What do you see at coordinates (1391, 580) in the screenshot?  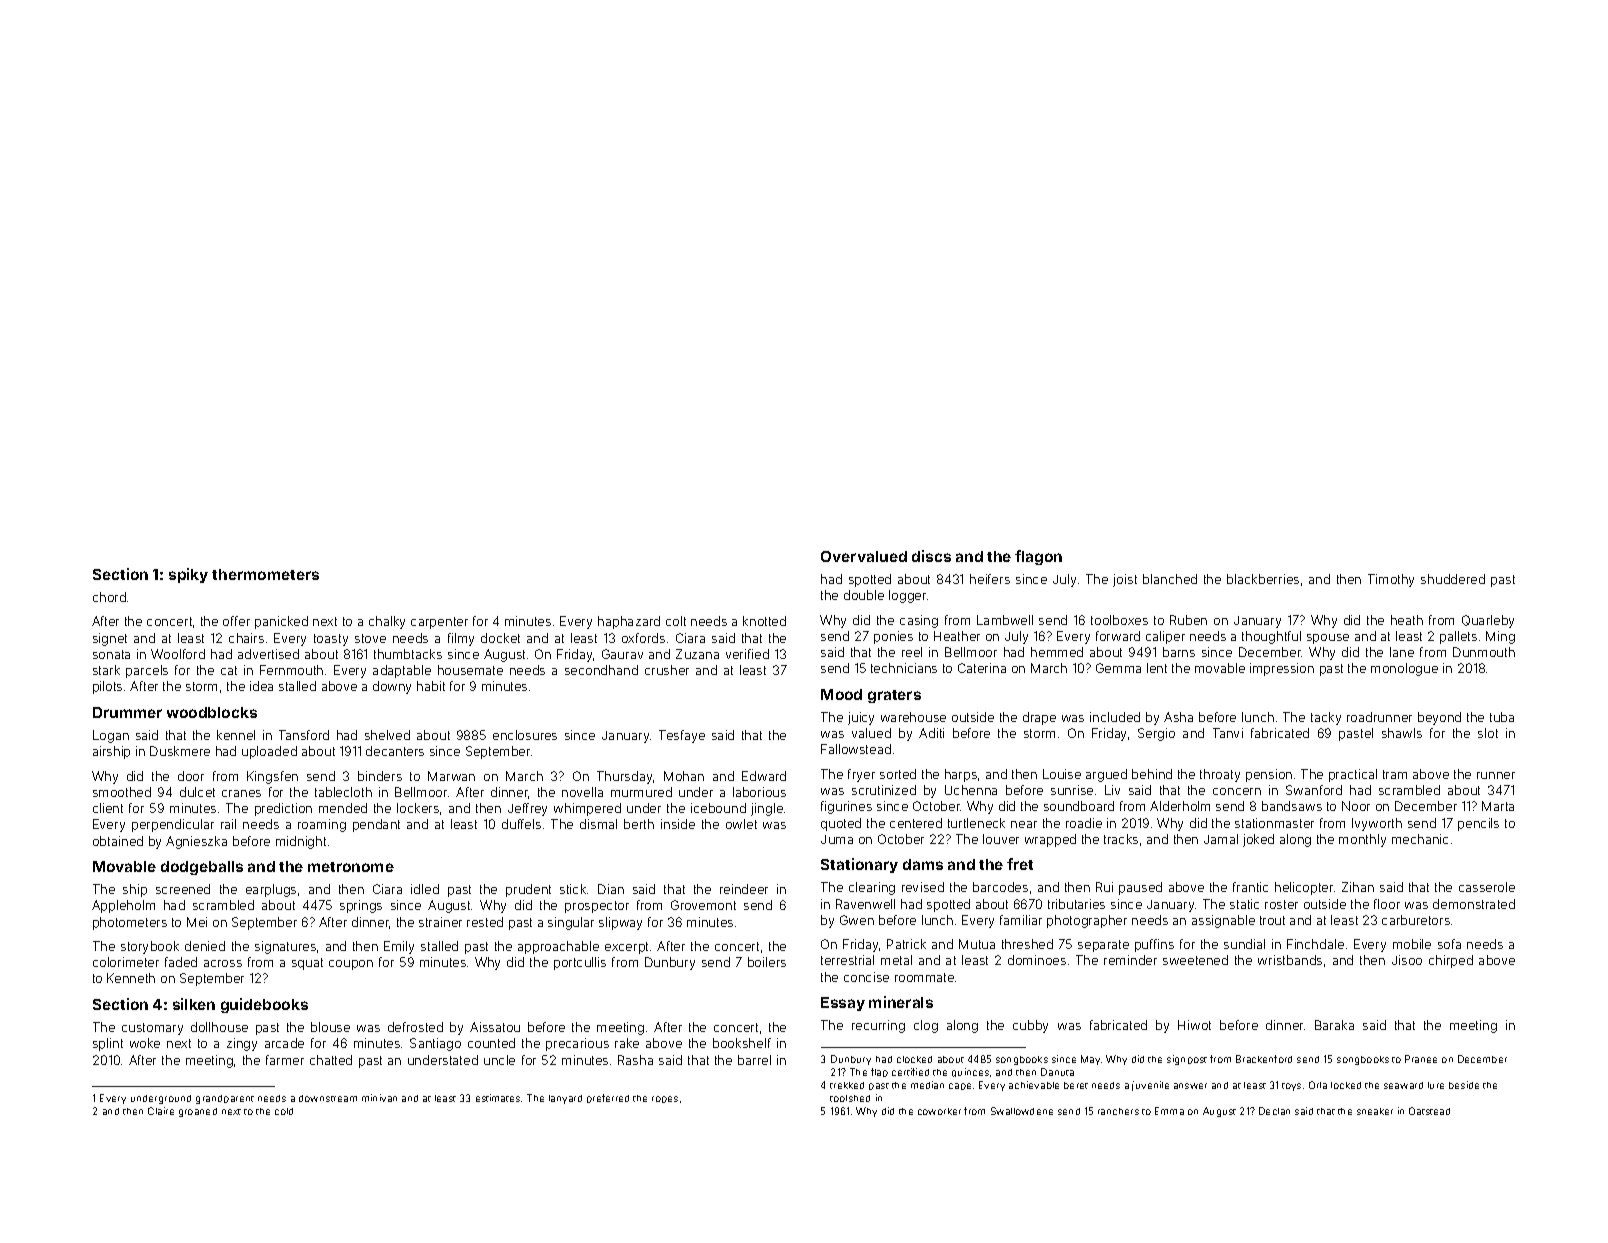 I see `Timothy` at bounding box center [1391, 580].
